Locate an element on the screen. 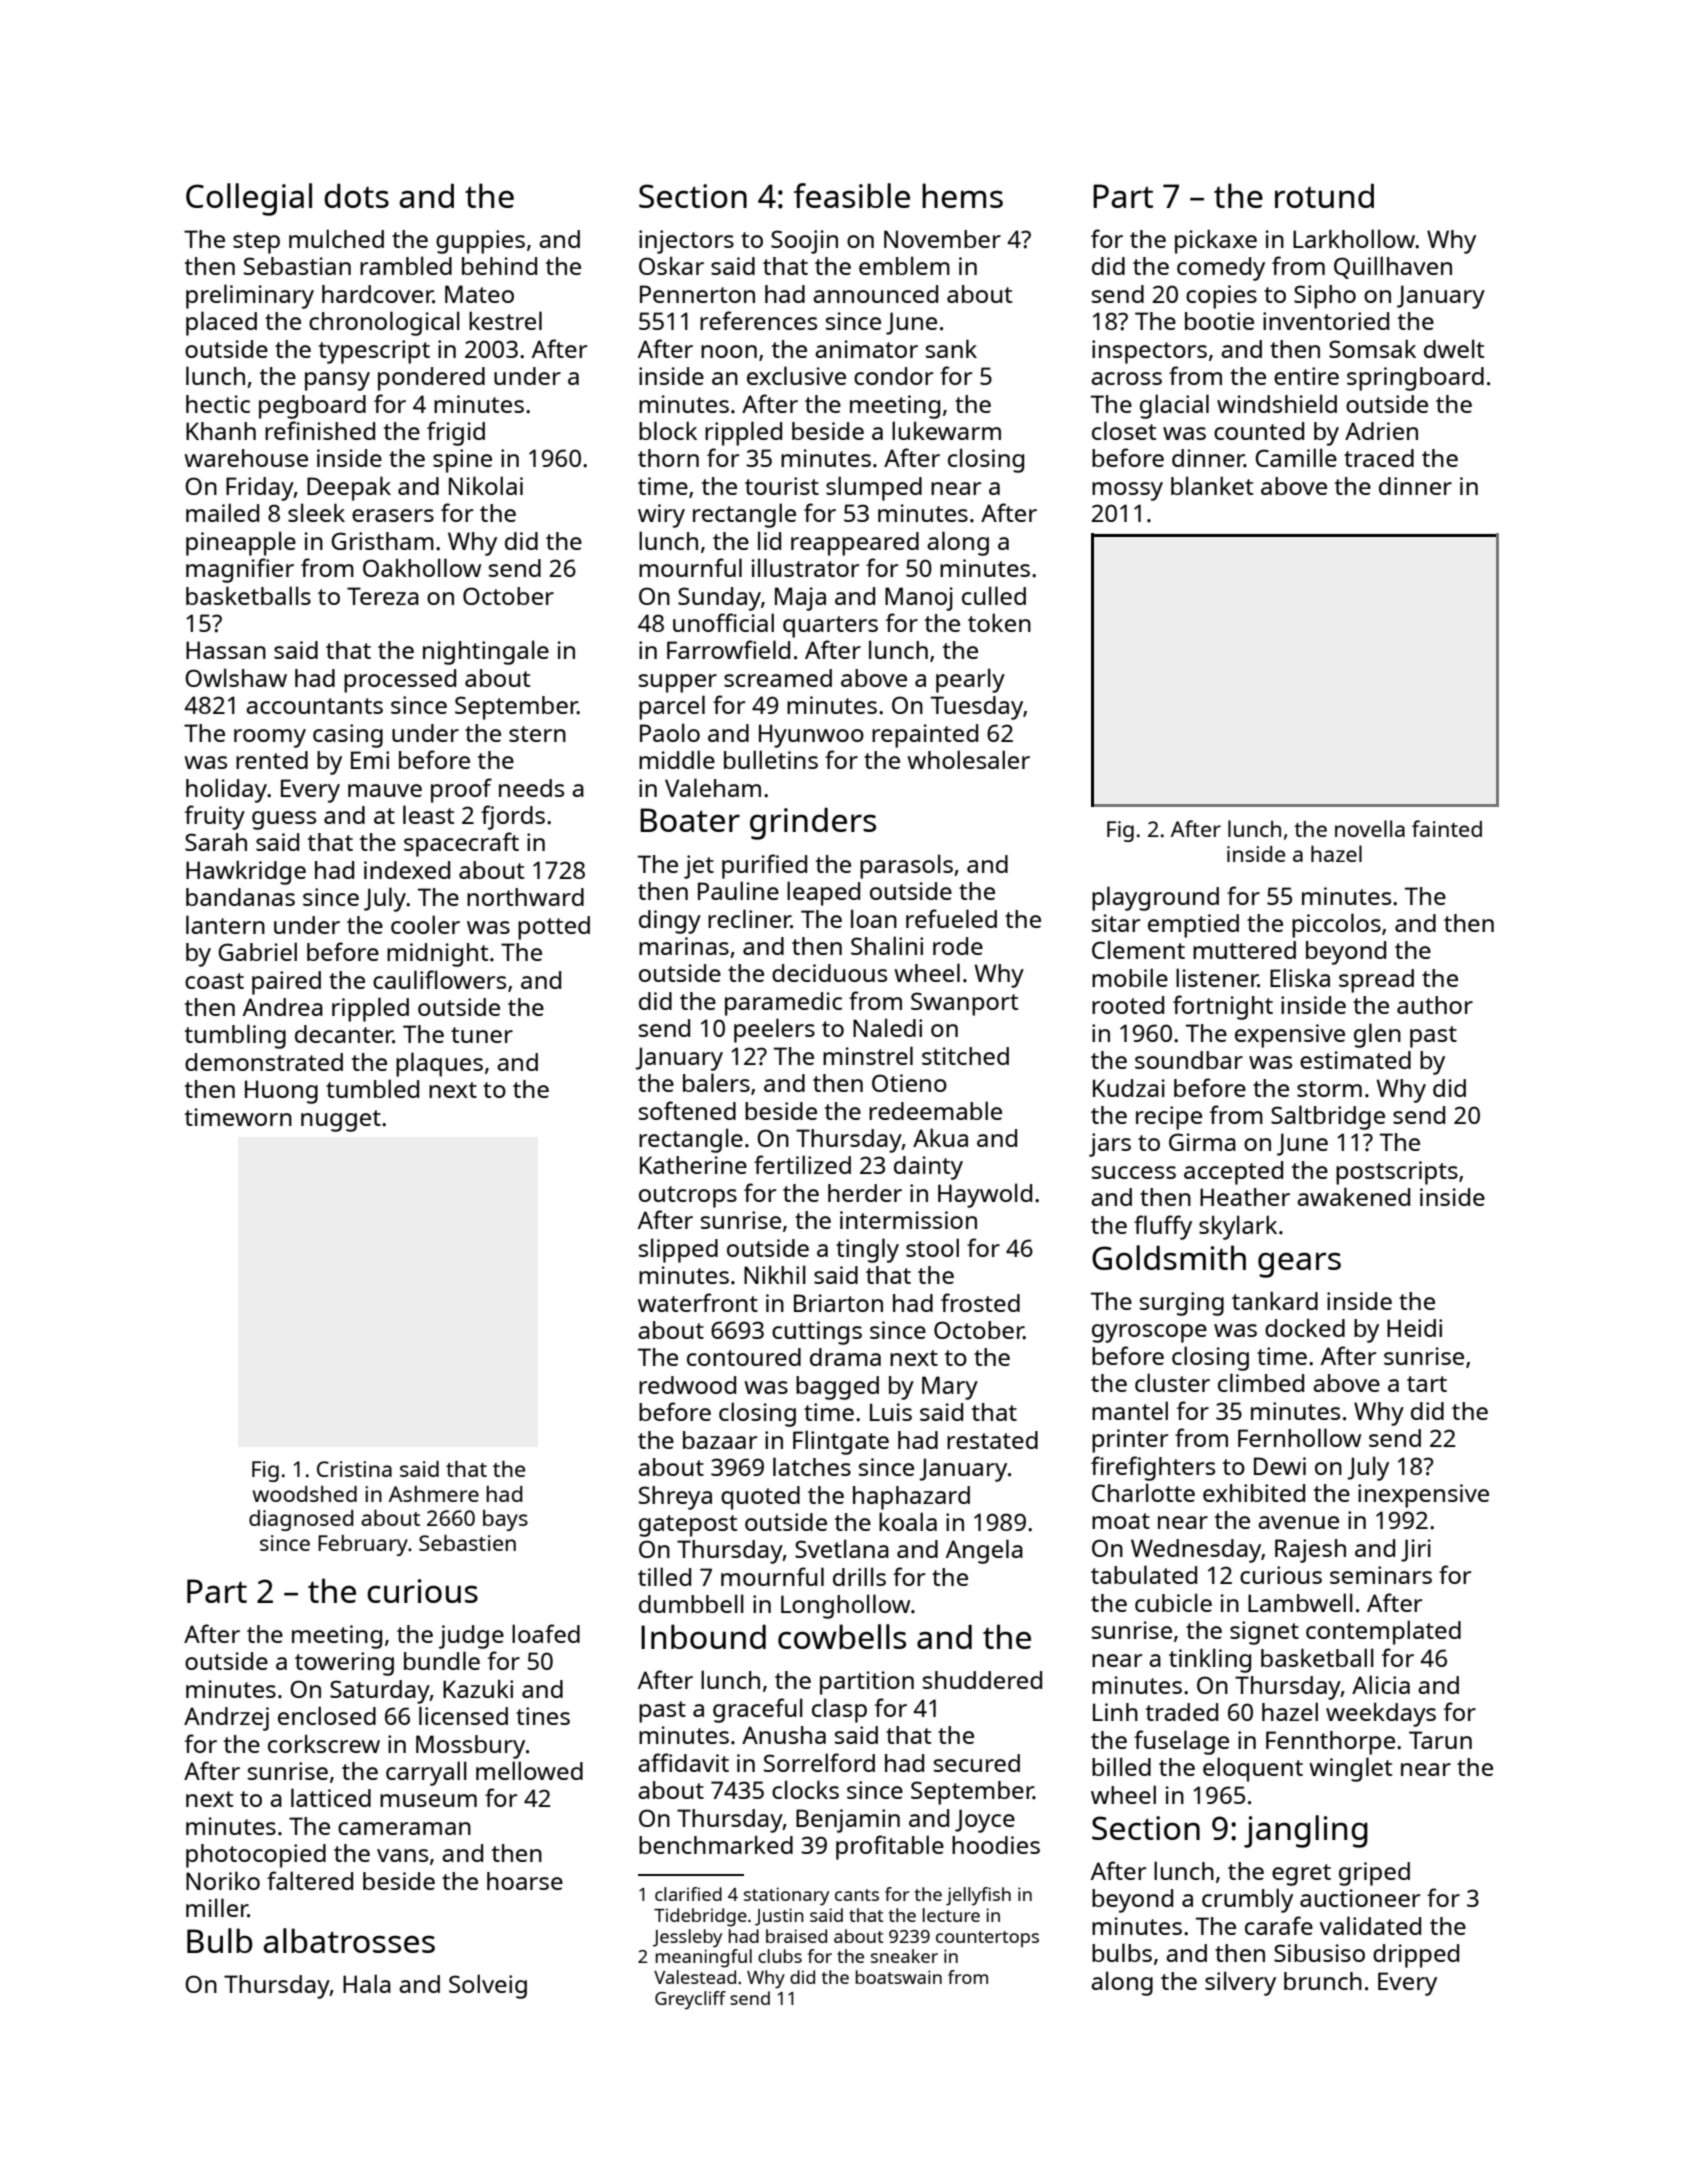 The image size is (1683, 2178). rotund is located at coordinates (1324, 196).
